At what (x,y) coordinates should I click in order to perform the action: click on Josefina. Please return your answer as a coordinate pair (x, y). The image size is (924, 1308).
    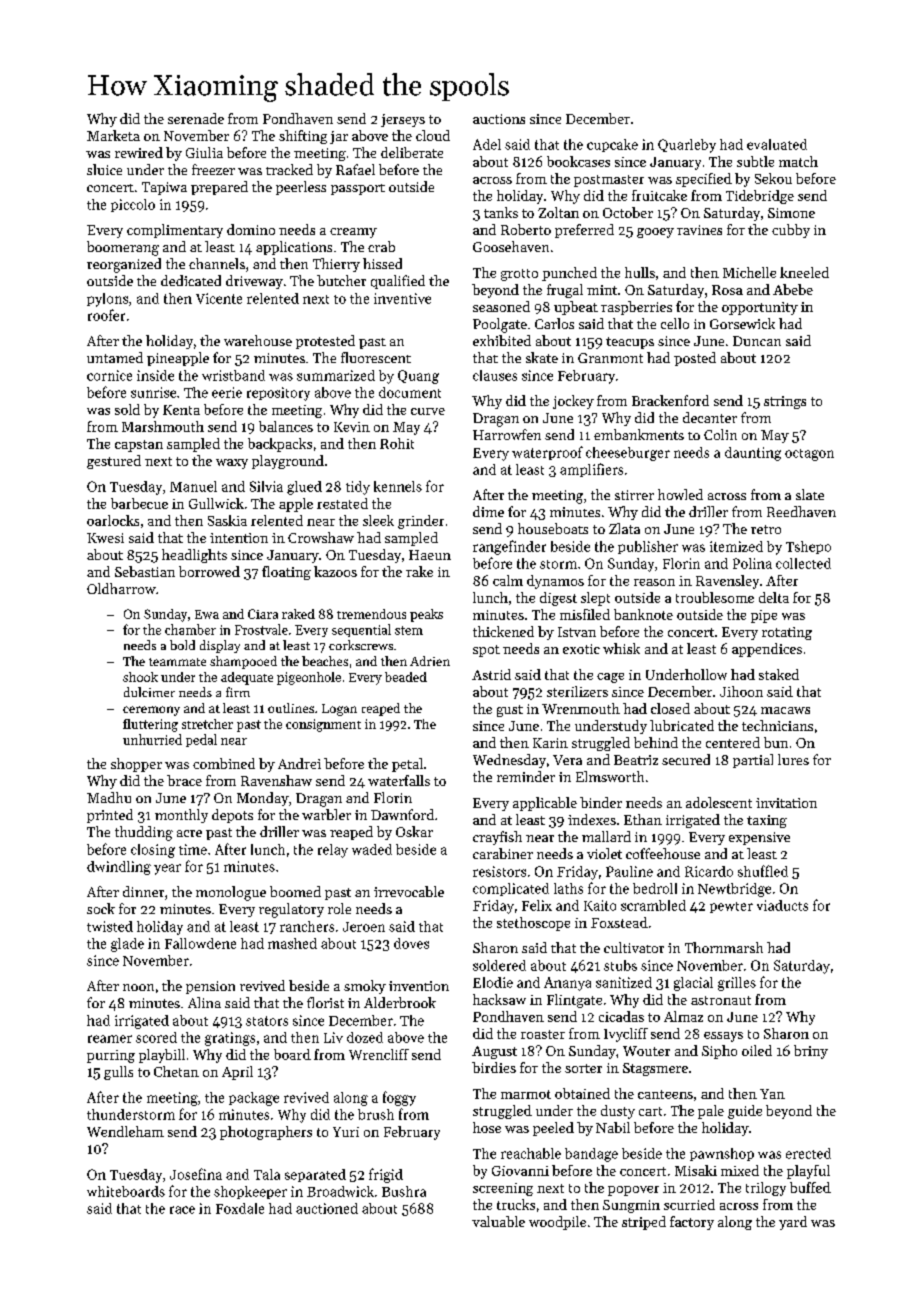
    Looking at the image, I should click on (196, 1174).
